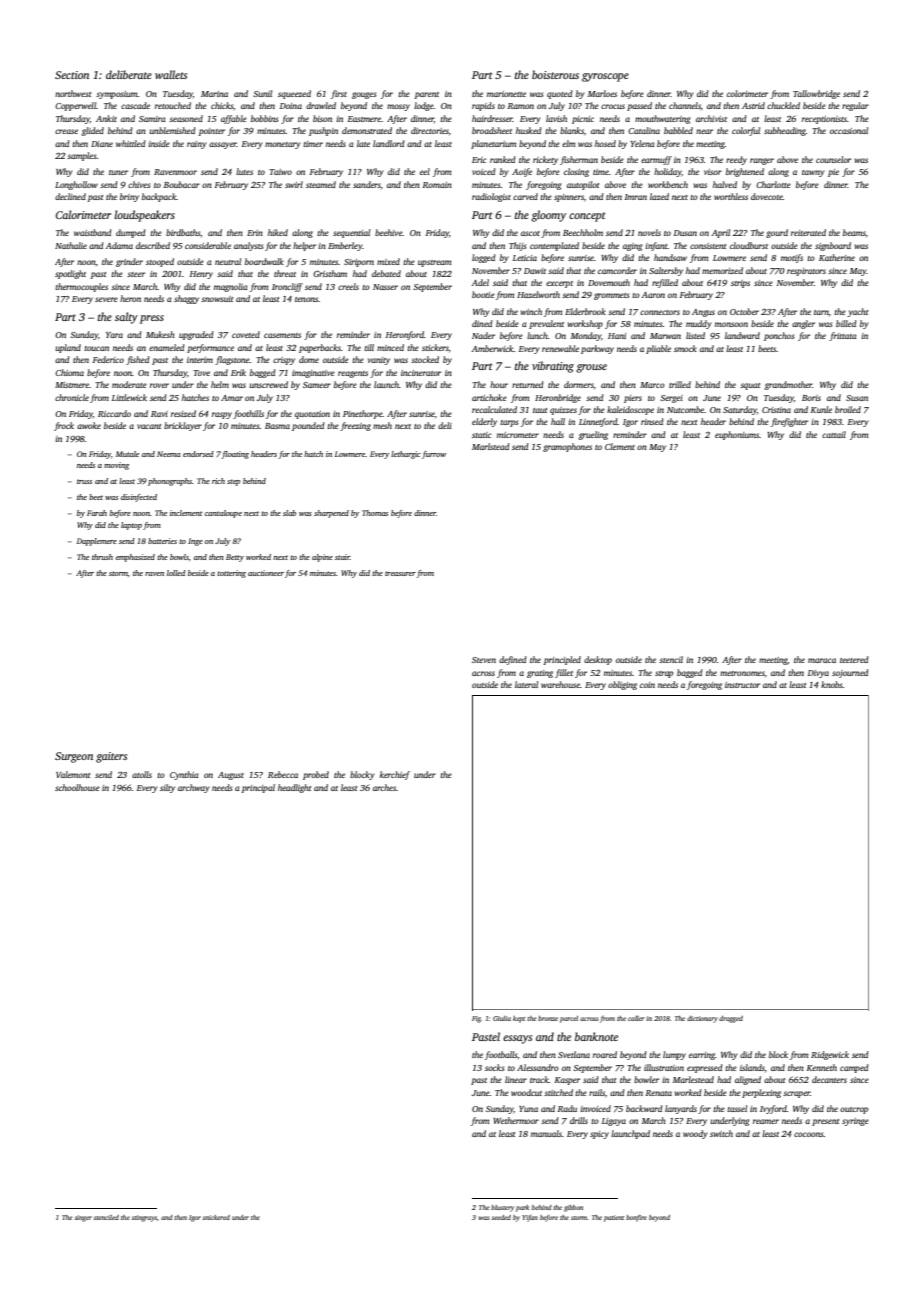 This image has height=1308, width=924. Describe the element at coordinates (72, 75) in the image. I see `Section` at that location.
